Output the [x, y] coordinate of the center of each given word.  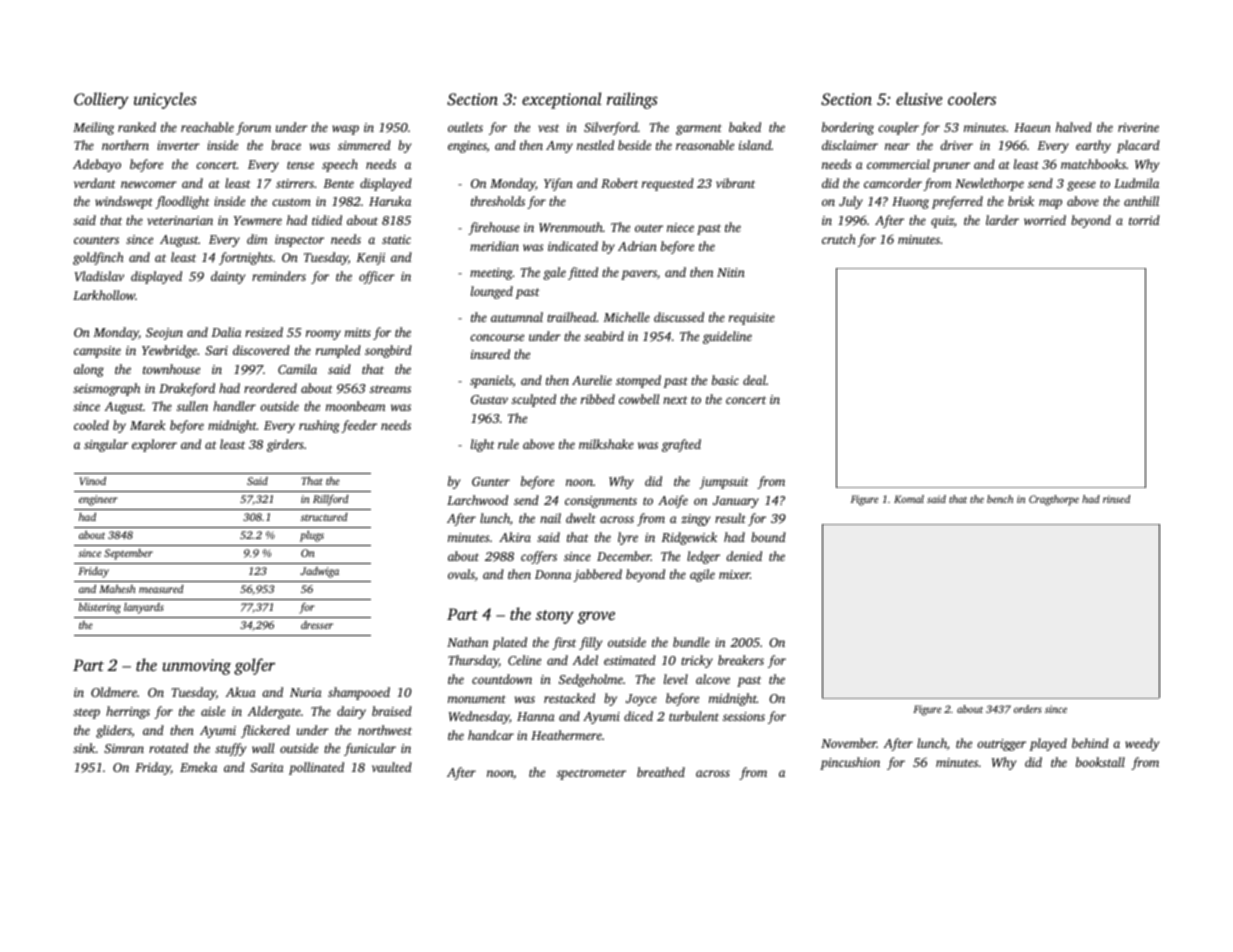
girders [285, 445]
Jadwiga [319, 572]
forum [253, 128]
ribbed [598, 399]
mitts [358, 332]
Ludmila [1136, 183]
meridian [494, 246]
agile [702, 575]
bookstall [1100, 762]
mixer [734, 574]
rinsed [1116, 499]
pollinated [316, 768]
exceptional [562, 100]
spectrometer [591, 774]
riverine [1138, 127]
